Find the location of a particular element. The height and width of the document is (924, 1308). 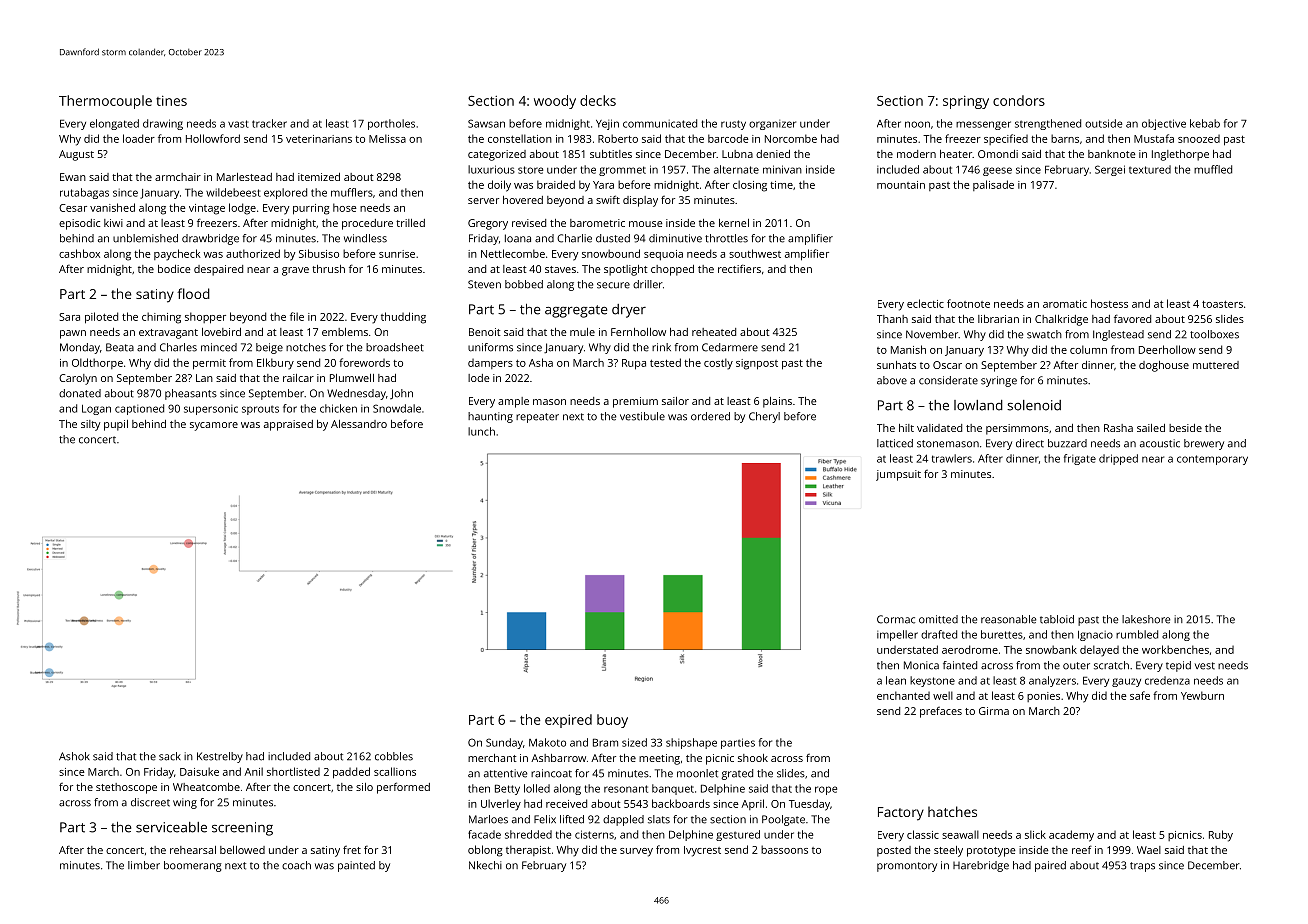

silo is located at coordinates (364, 787).
